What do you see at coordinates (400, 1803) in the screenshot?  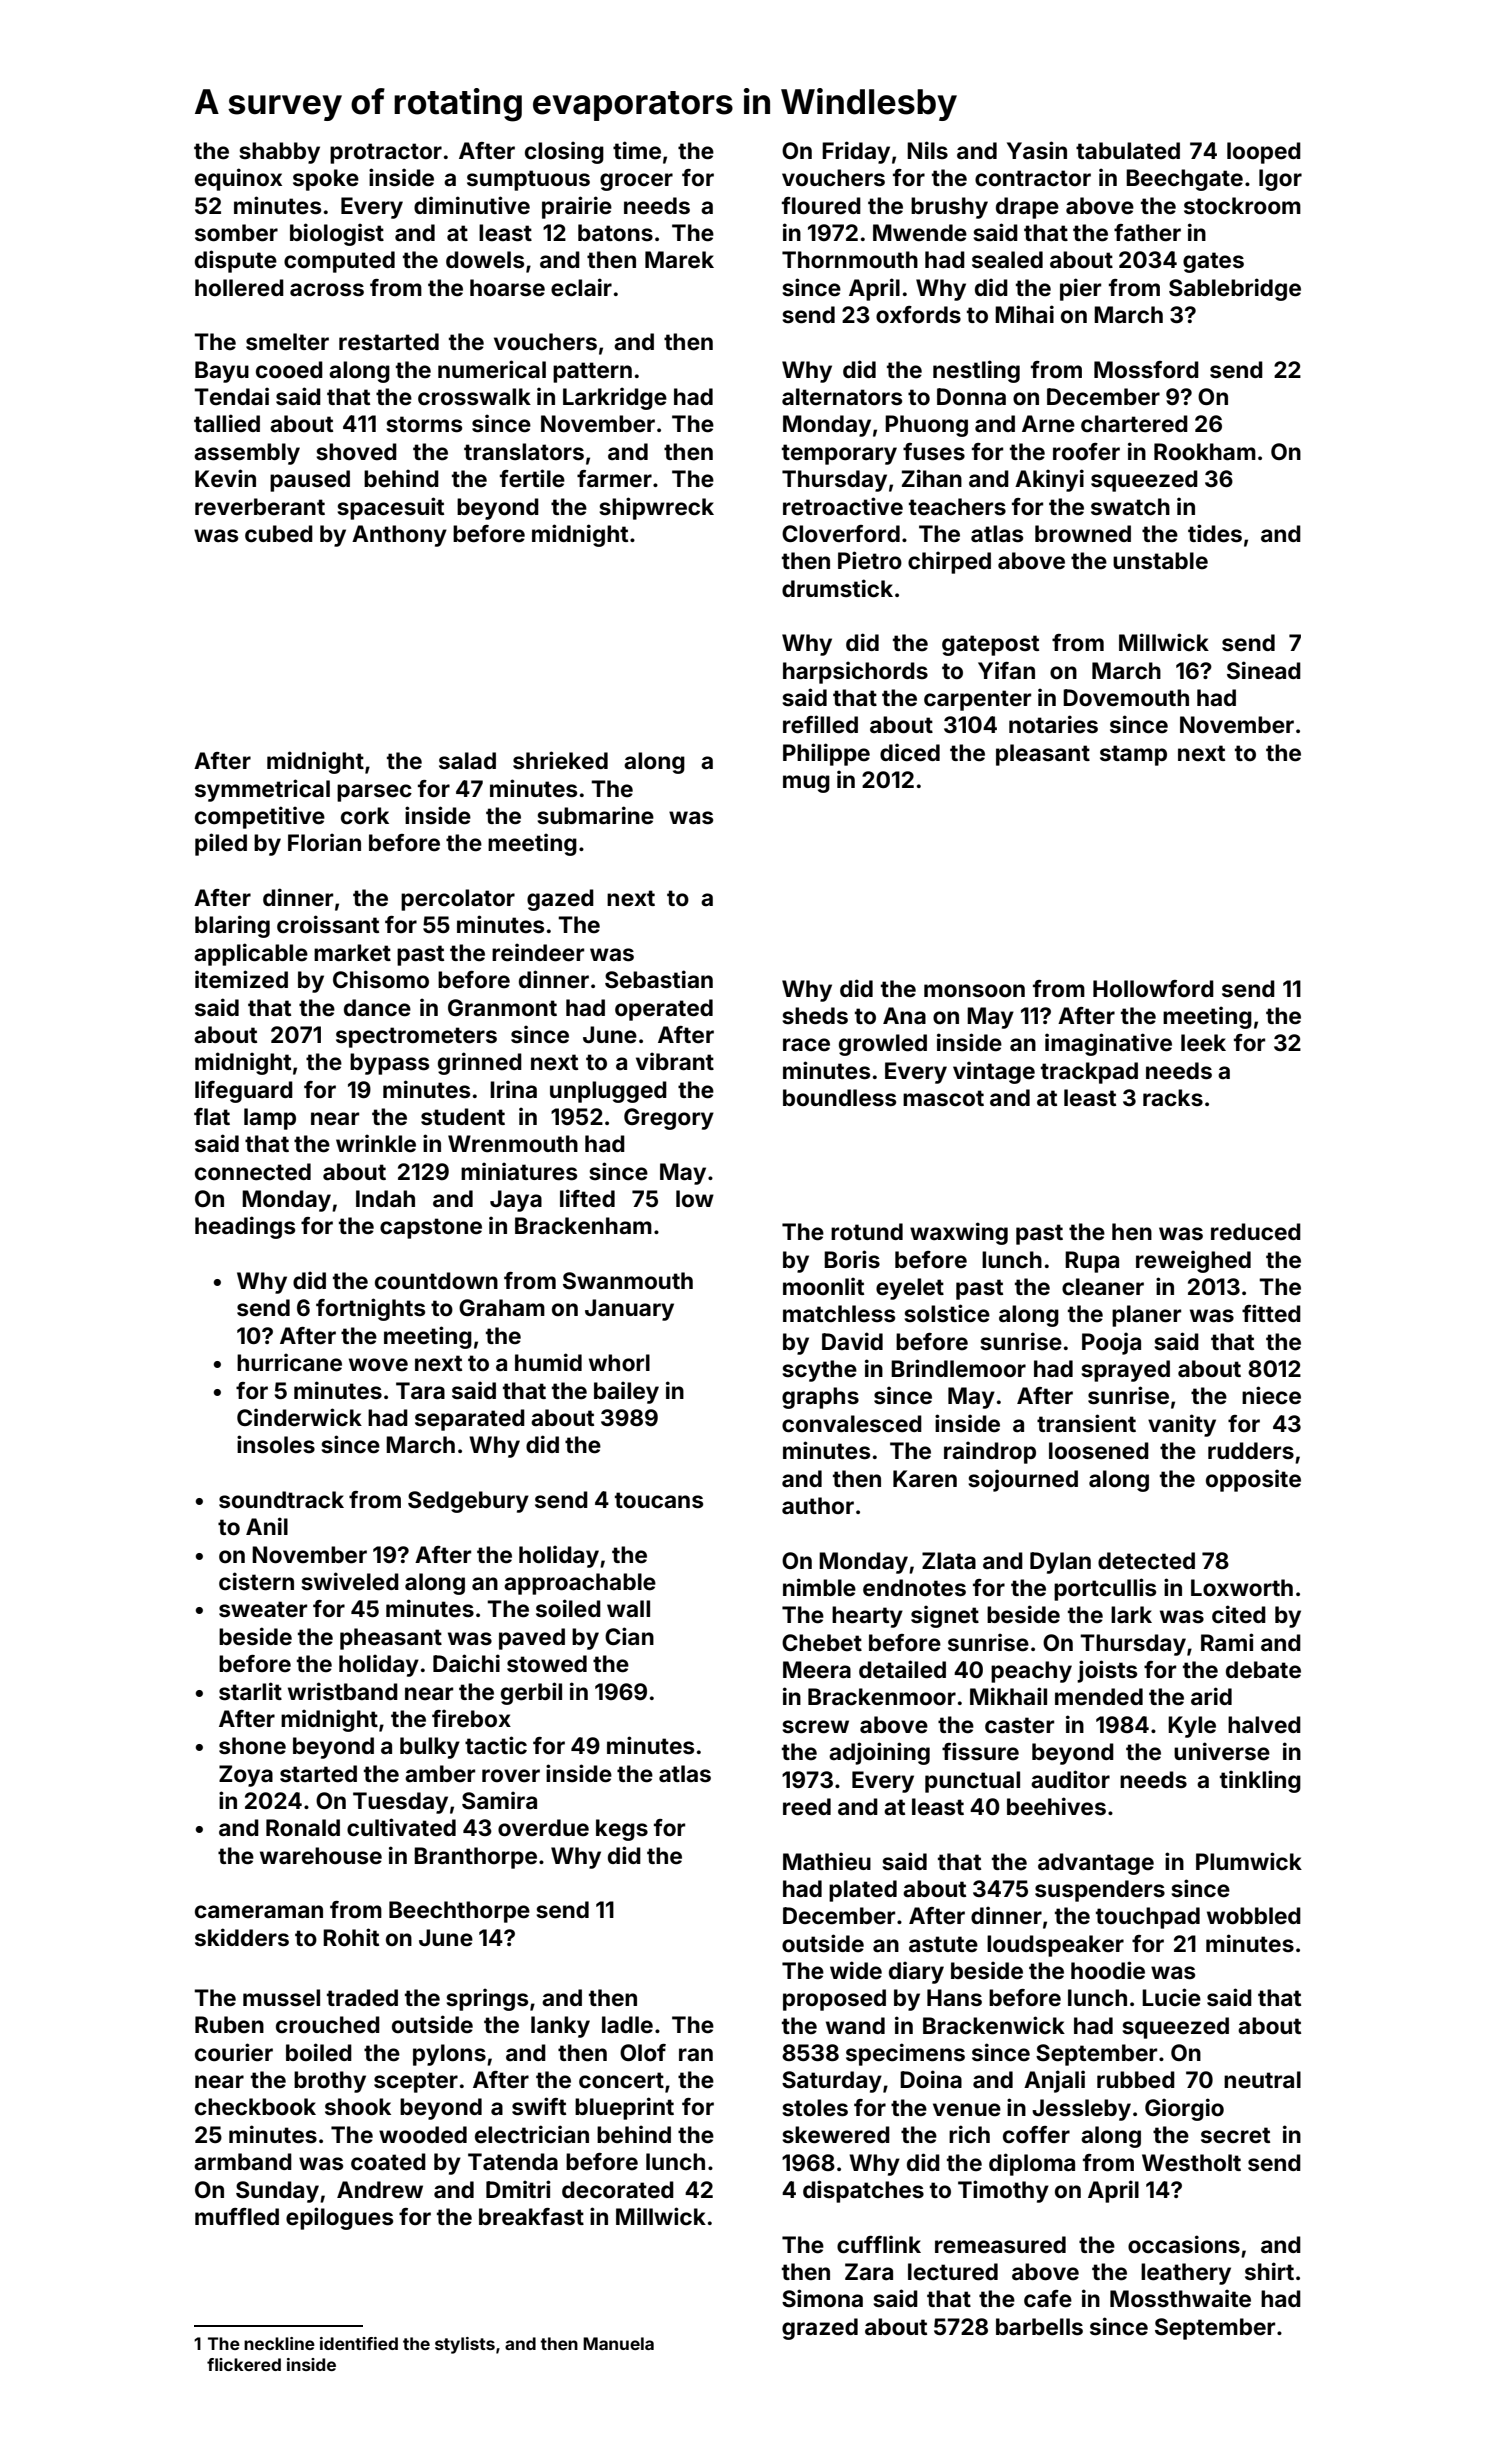 I see `Tuesday` at bounding box center [400, 1803].
